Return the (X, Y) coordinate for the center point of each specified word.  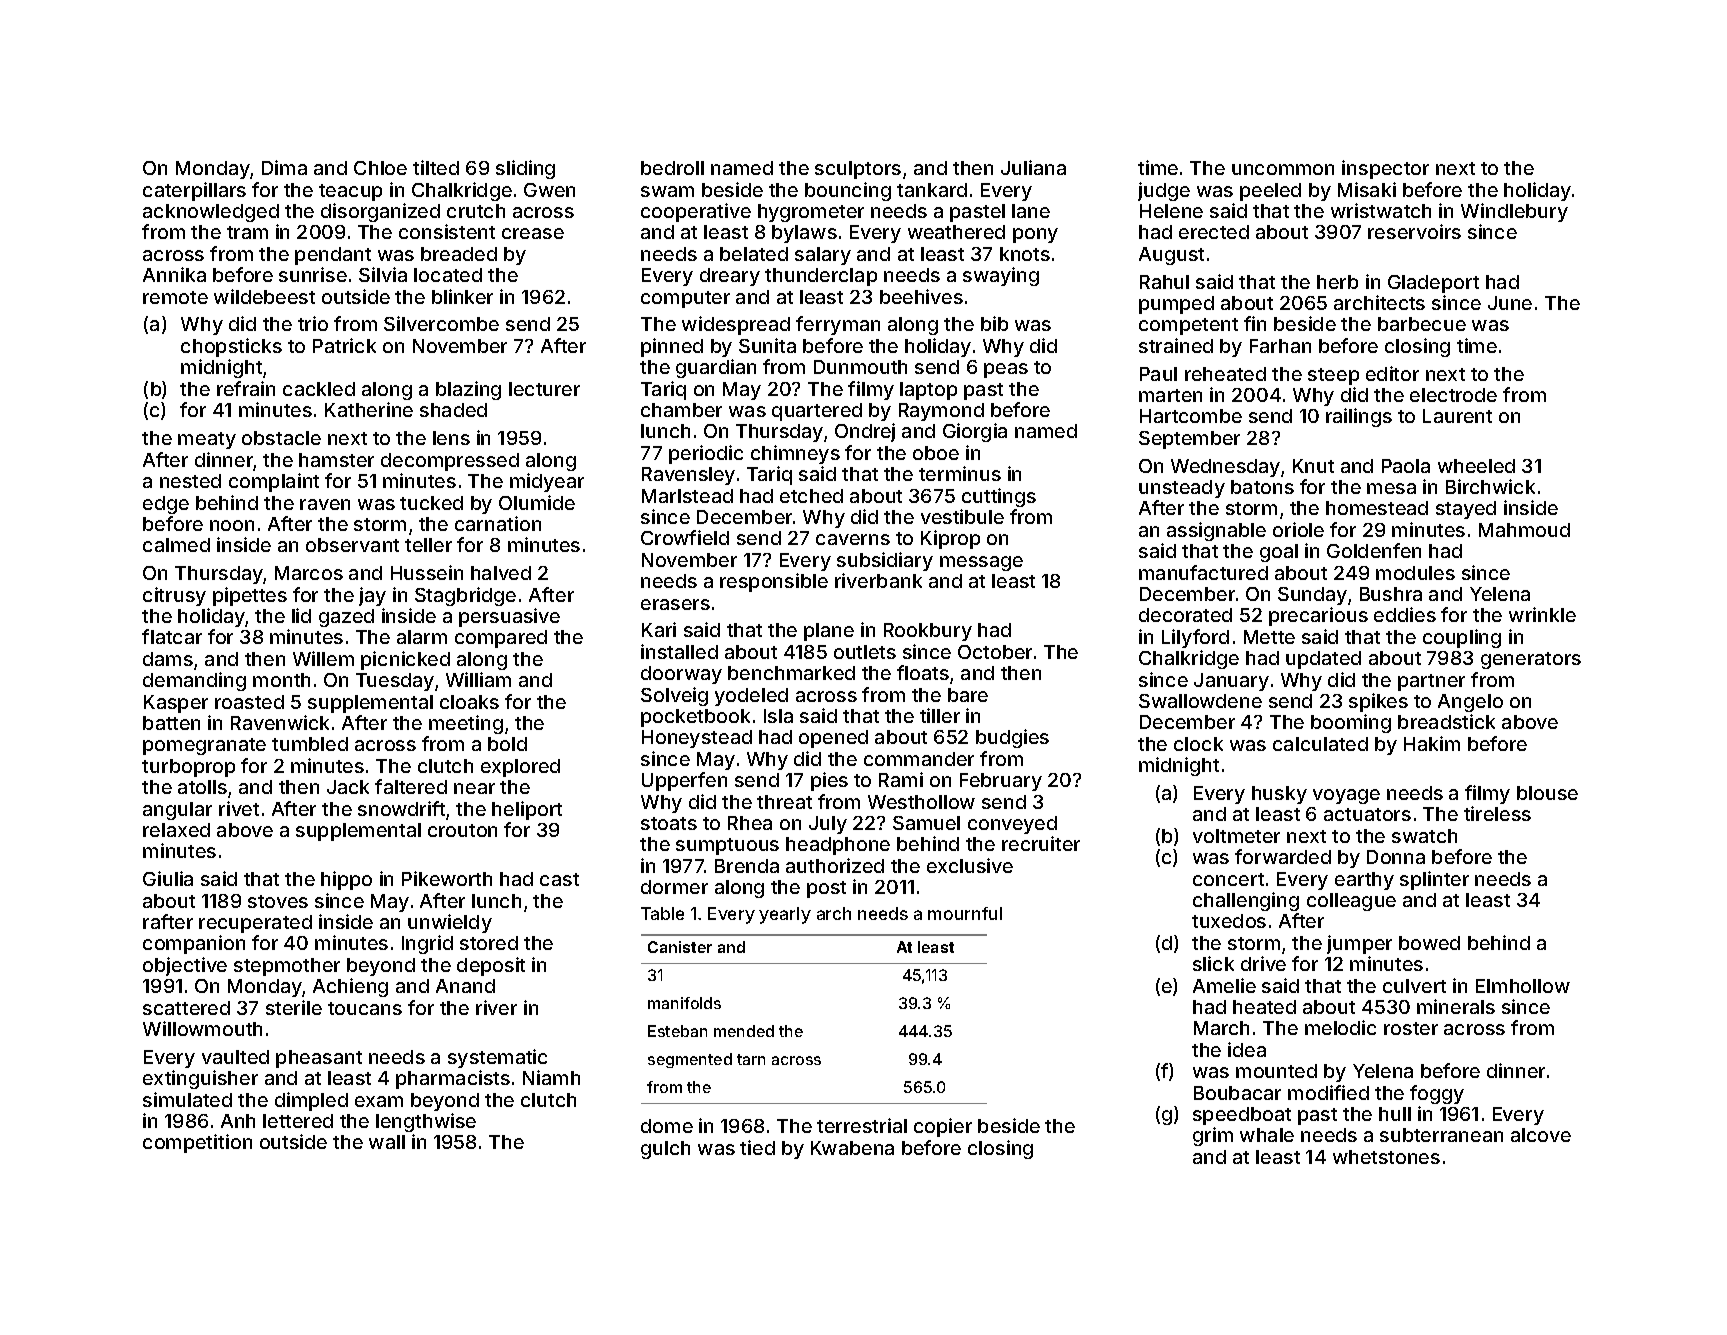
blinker (462, 296)
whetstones (1386, 1157)
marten (1170, 395)
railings (1359, 417)
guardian (716, 368)
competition (197, 1143)
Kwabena (852, 1148)
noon (232, 525)
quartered (817, 412)
